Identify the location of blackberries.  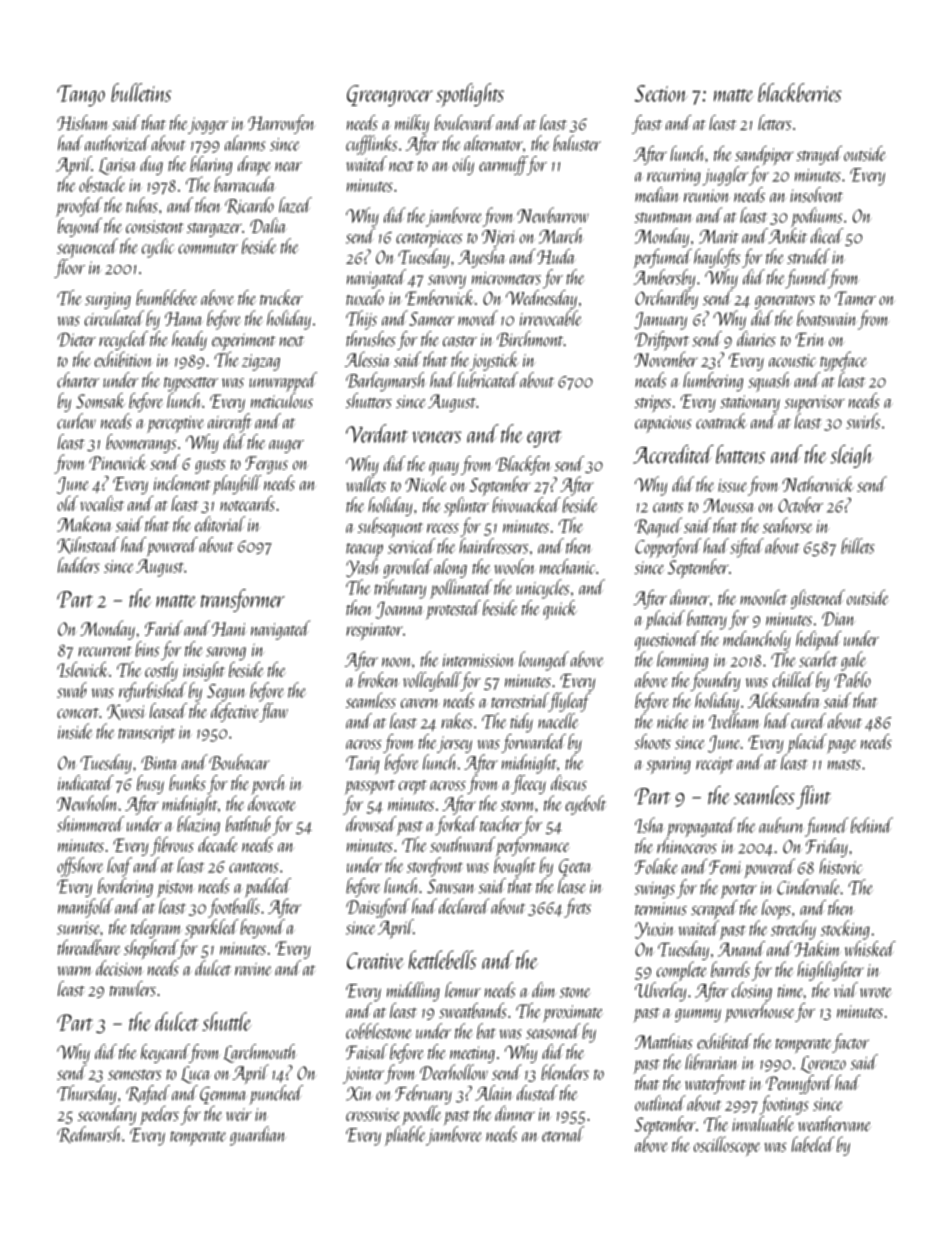
(800, 92).
